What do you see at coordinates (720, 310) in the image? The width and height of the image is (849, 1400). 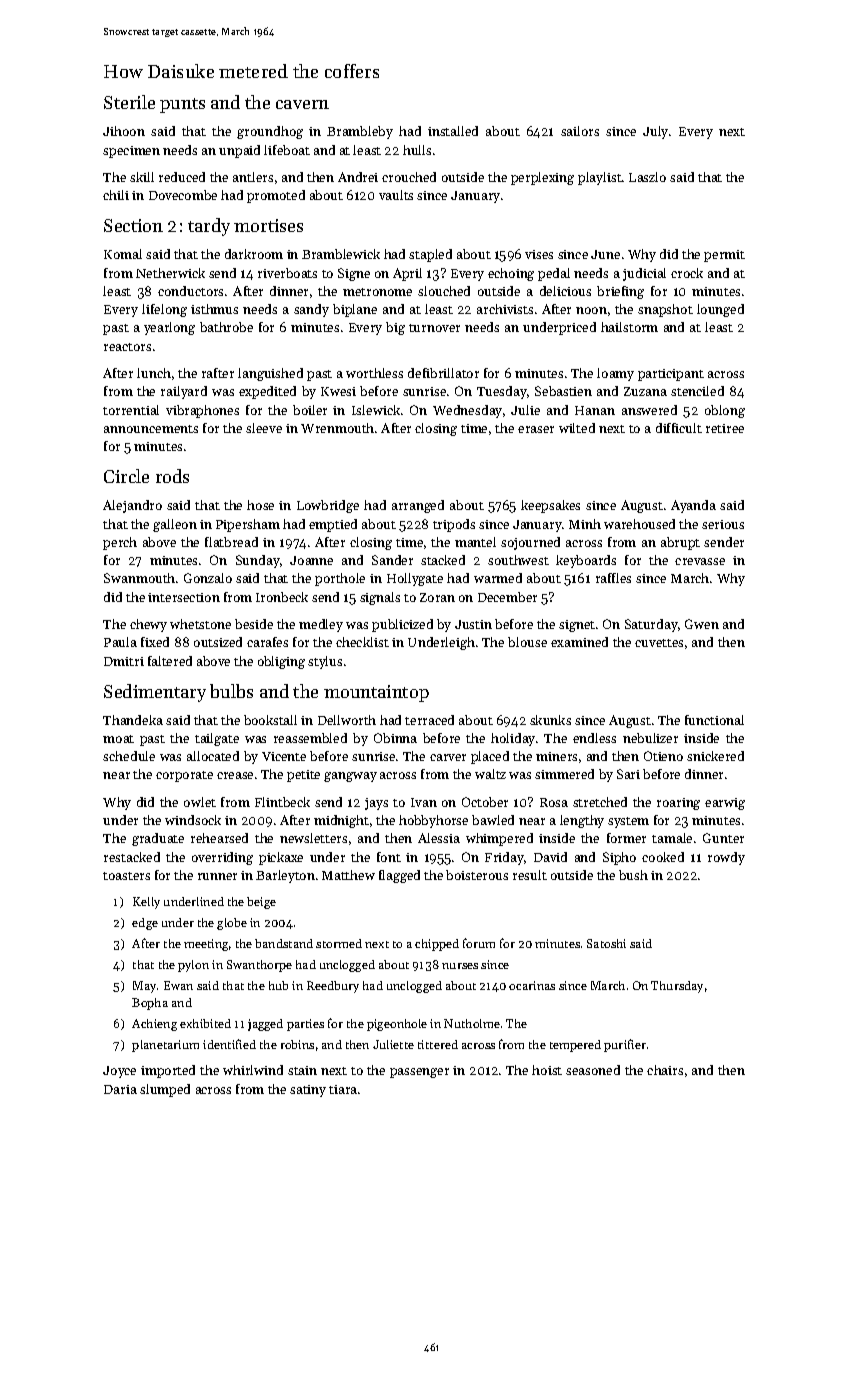 I see `lounged` at bounding box center [720, 310].
